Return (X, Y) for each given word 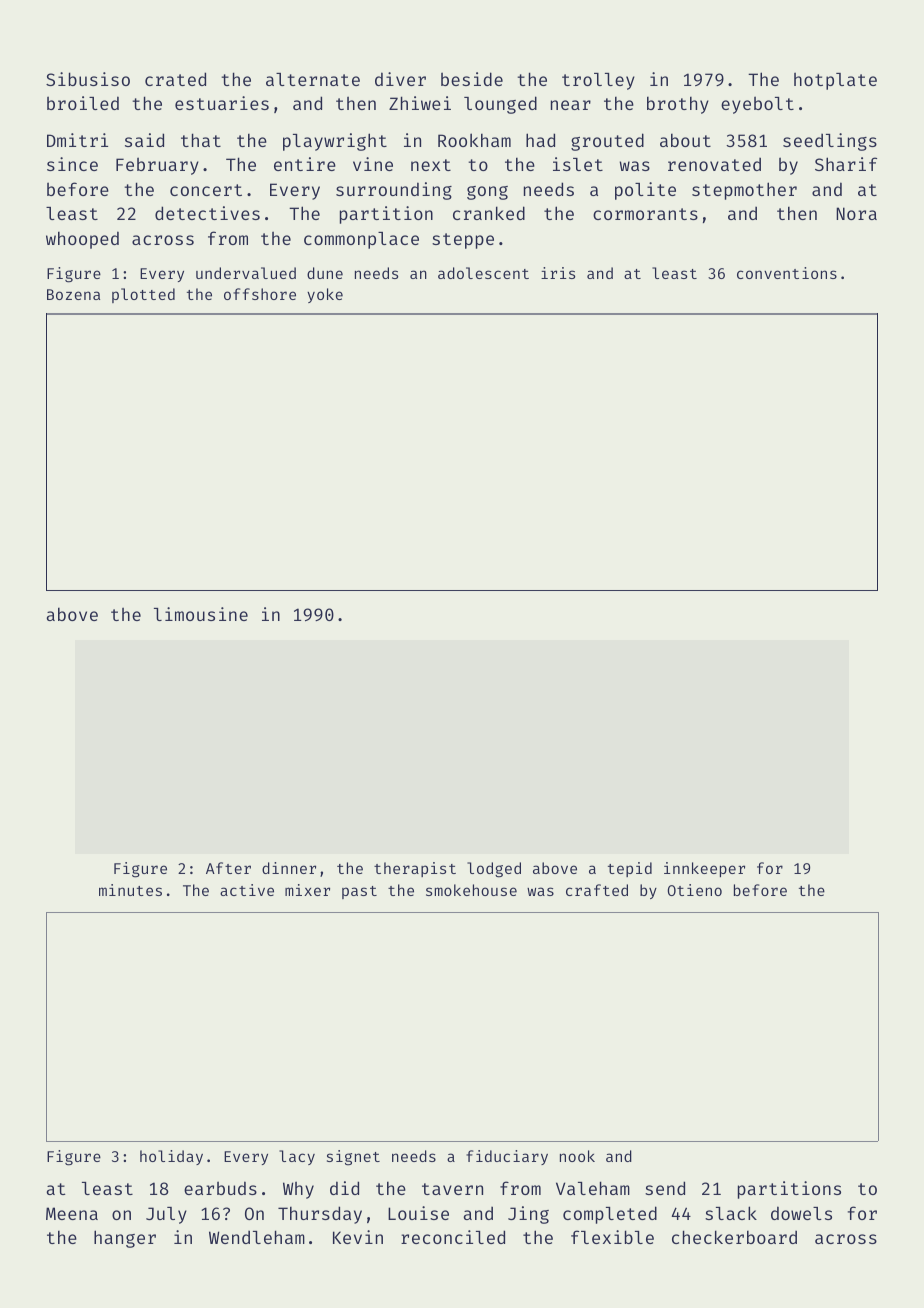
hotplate (835, 81)
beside (472, 79)
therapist (415, 869)
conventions (787, 273)
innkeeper (704, 869)
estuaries (222, 103)
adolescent (483, 273)
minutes (130, 890)
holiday (171, 1157)
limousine (201, 614)
